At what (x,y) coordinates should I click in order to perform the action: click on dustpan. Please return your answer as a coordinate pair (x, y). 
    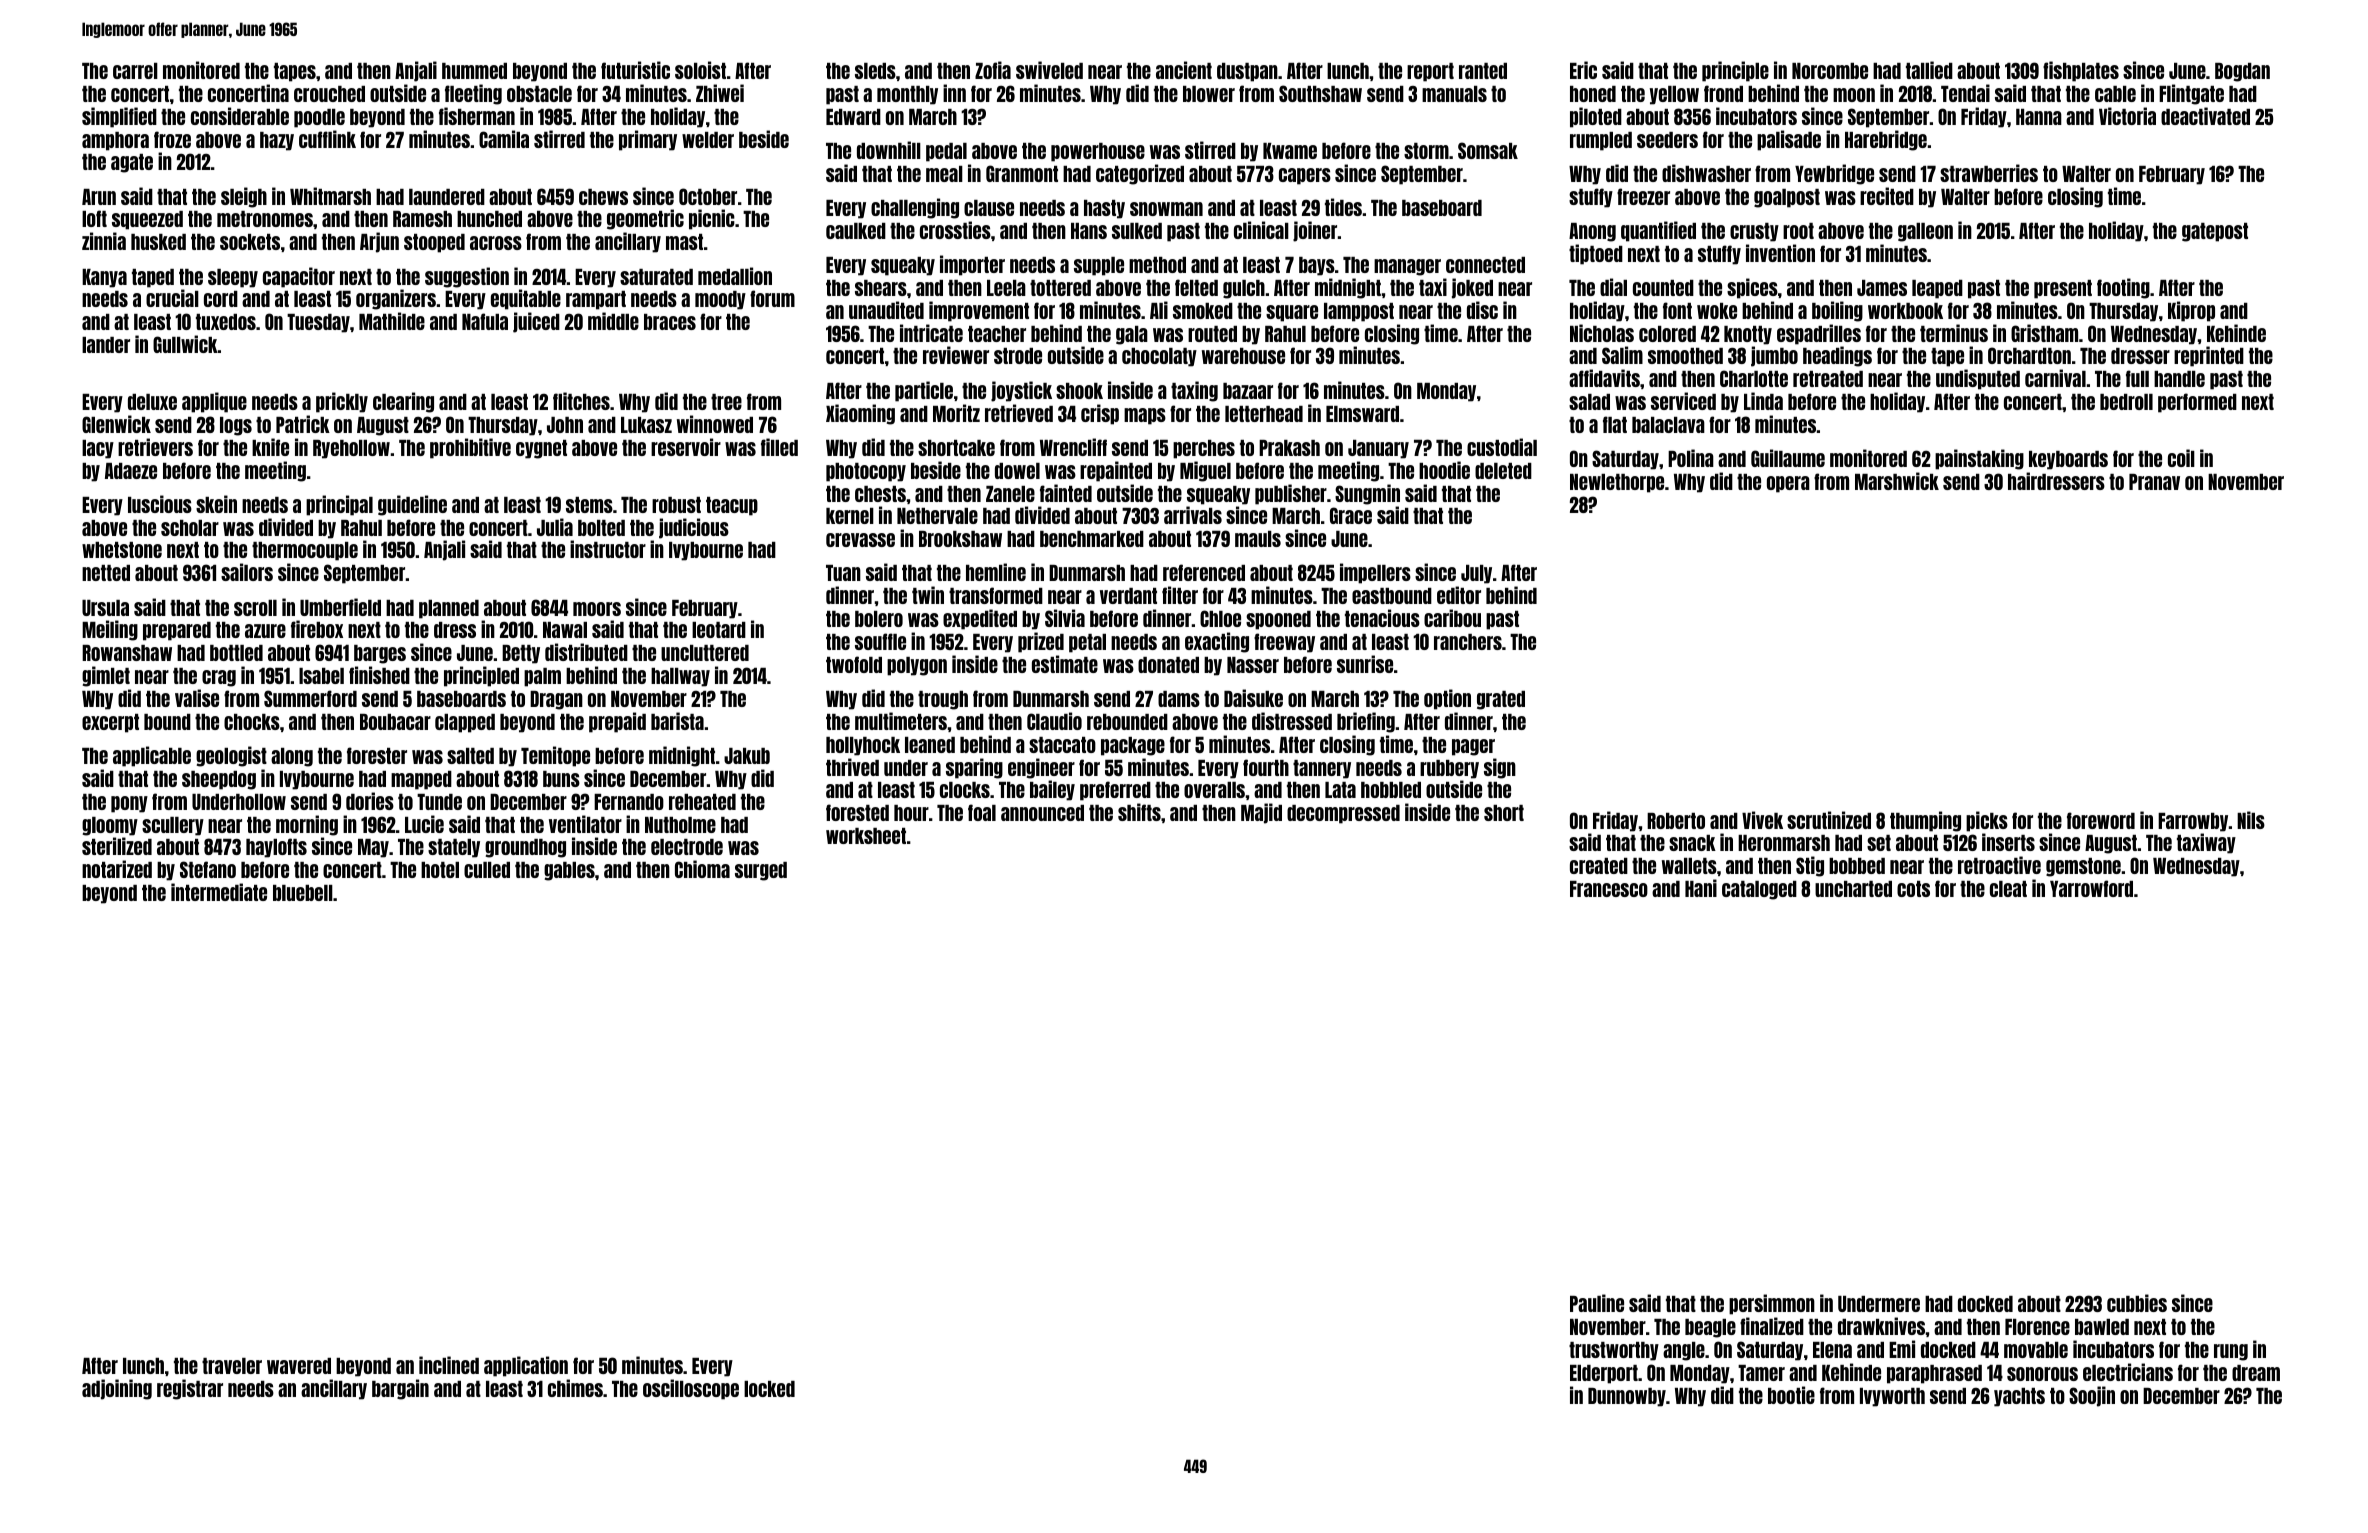
    Looking at the image, I should click on (1247, 72).
